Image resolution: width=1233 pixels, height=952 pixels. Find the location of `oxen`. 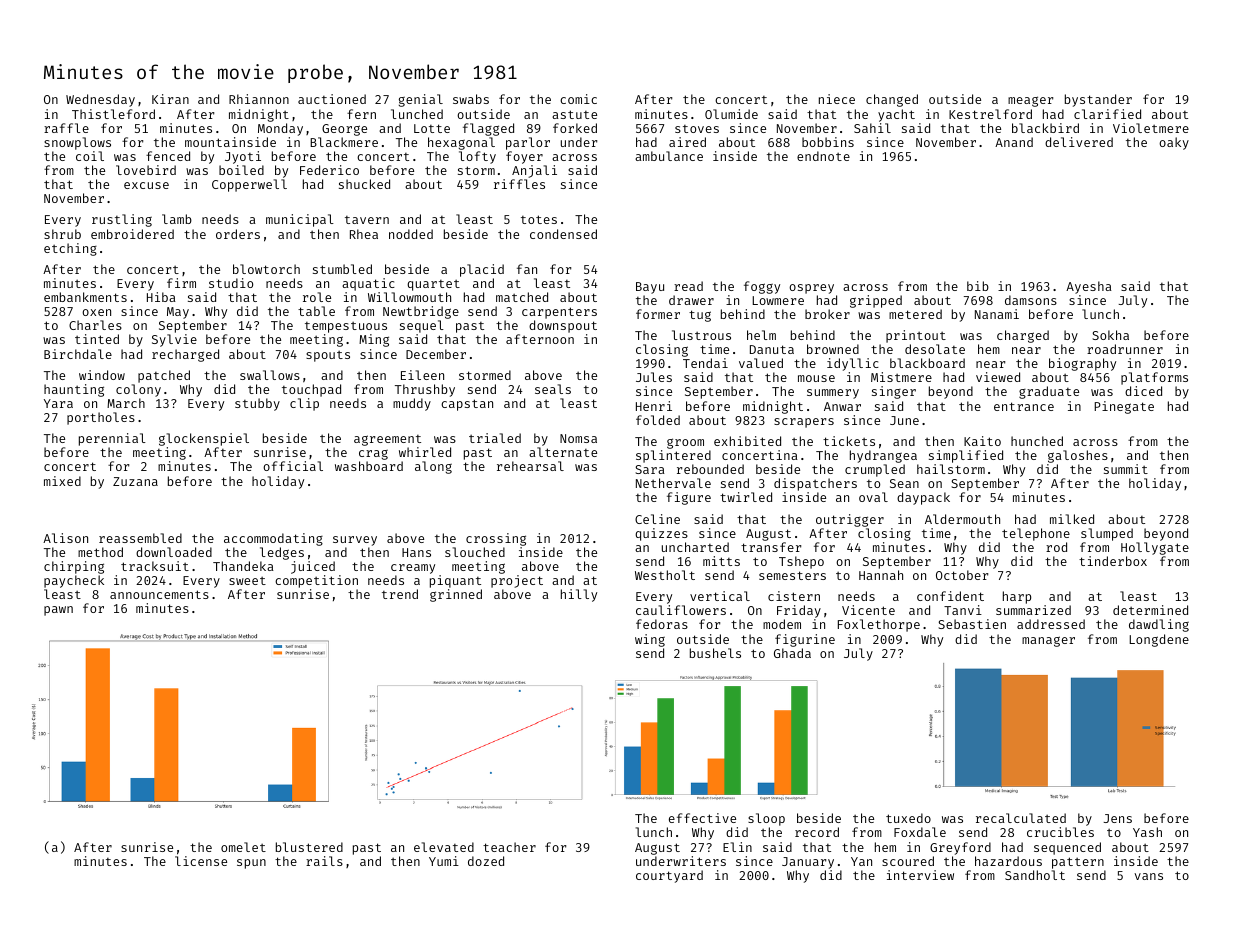

oxen is located at coordinates (96, 312).
